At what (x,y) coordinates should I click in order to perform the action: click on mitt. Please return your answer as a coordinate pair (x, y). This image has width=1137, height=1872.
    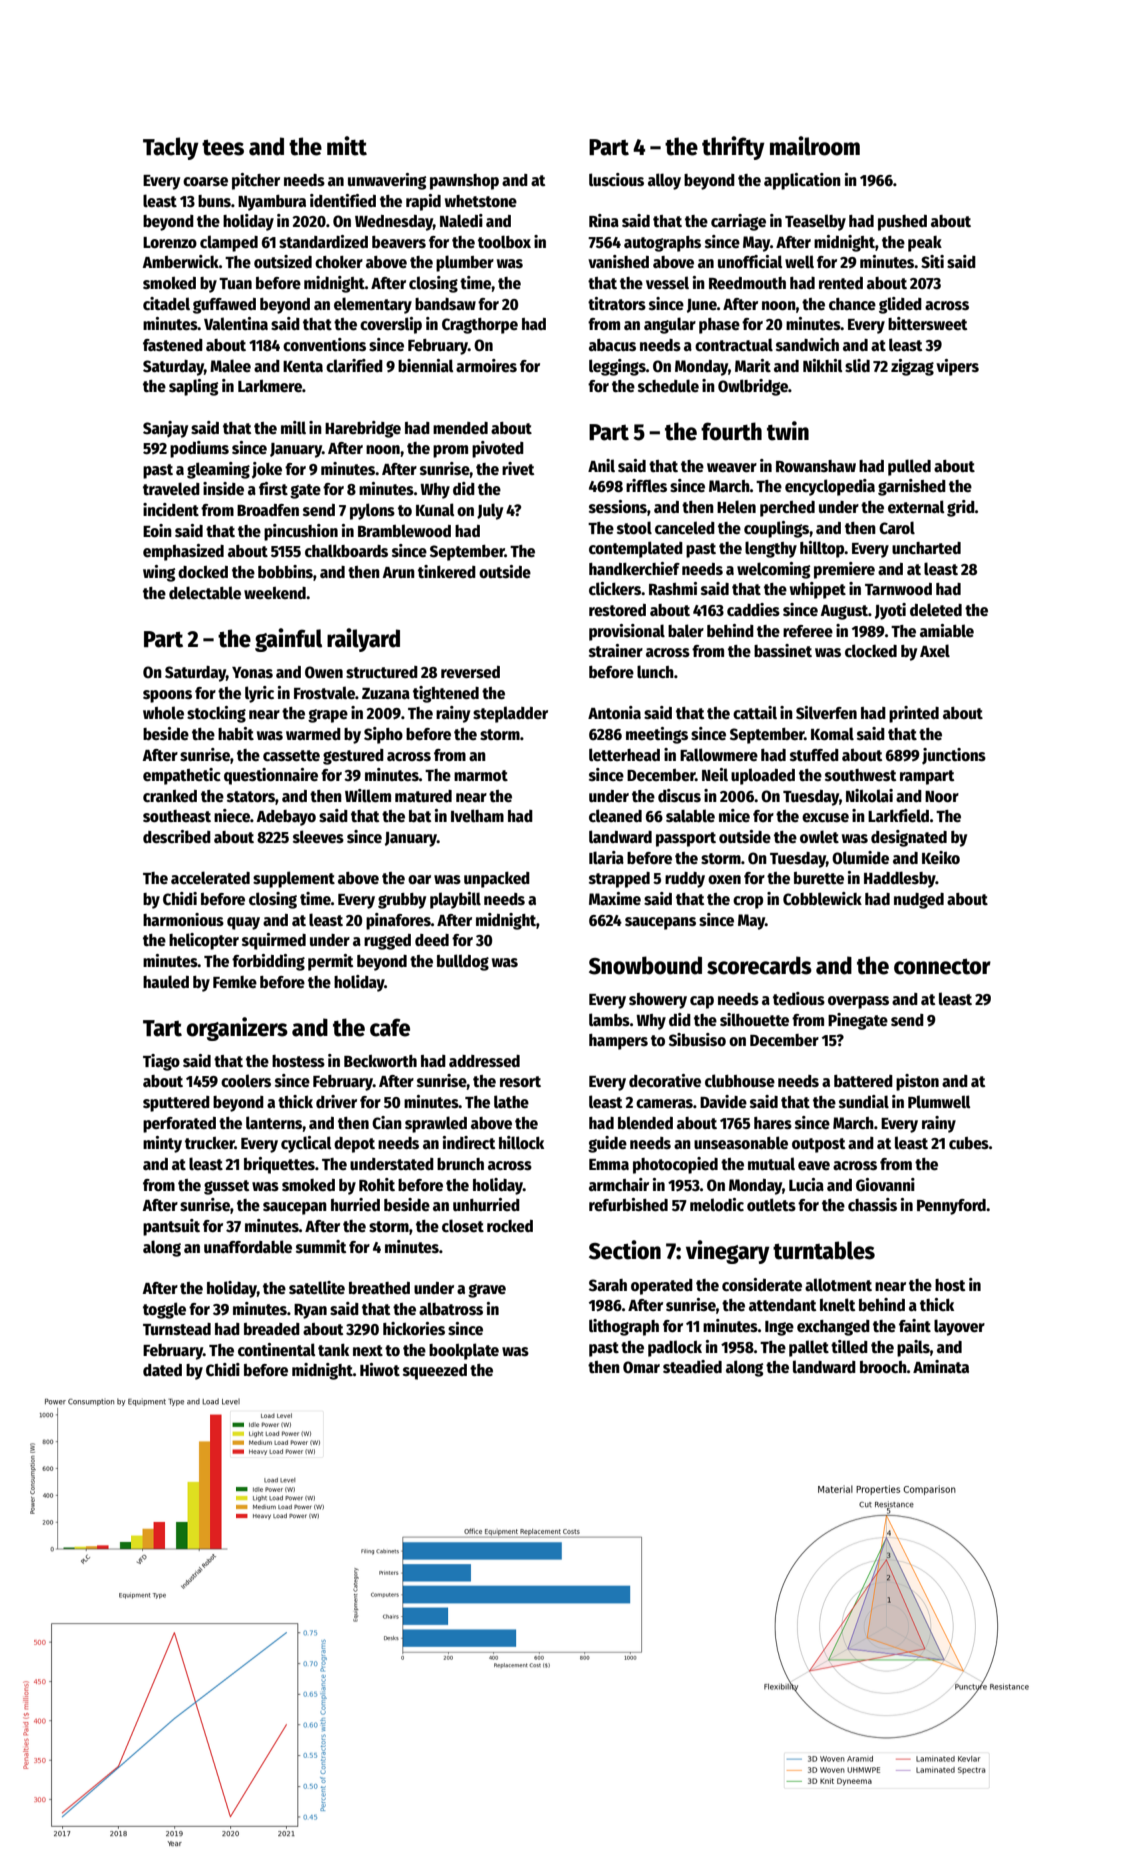
    Looking at the image, I should click on (347, 146).
